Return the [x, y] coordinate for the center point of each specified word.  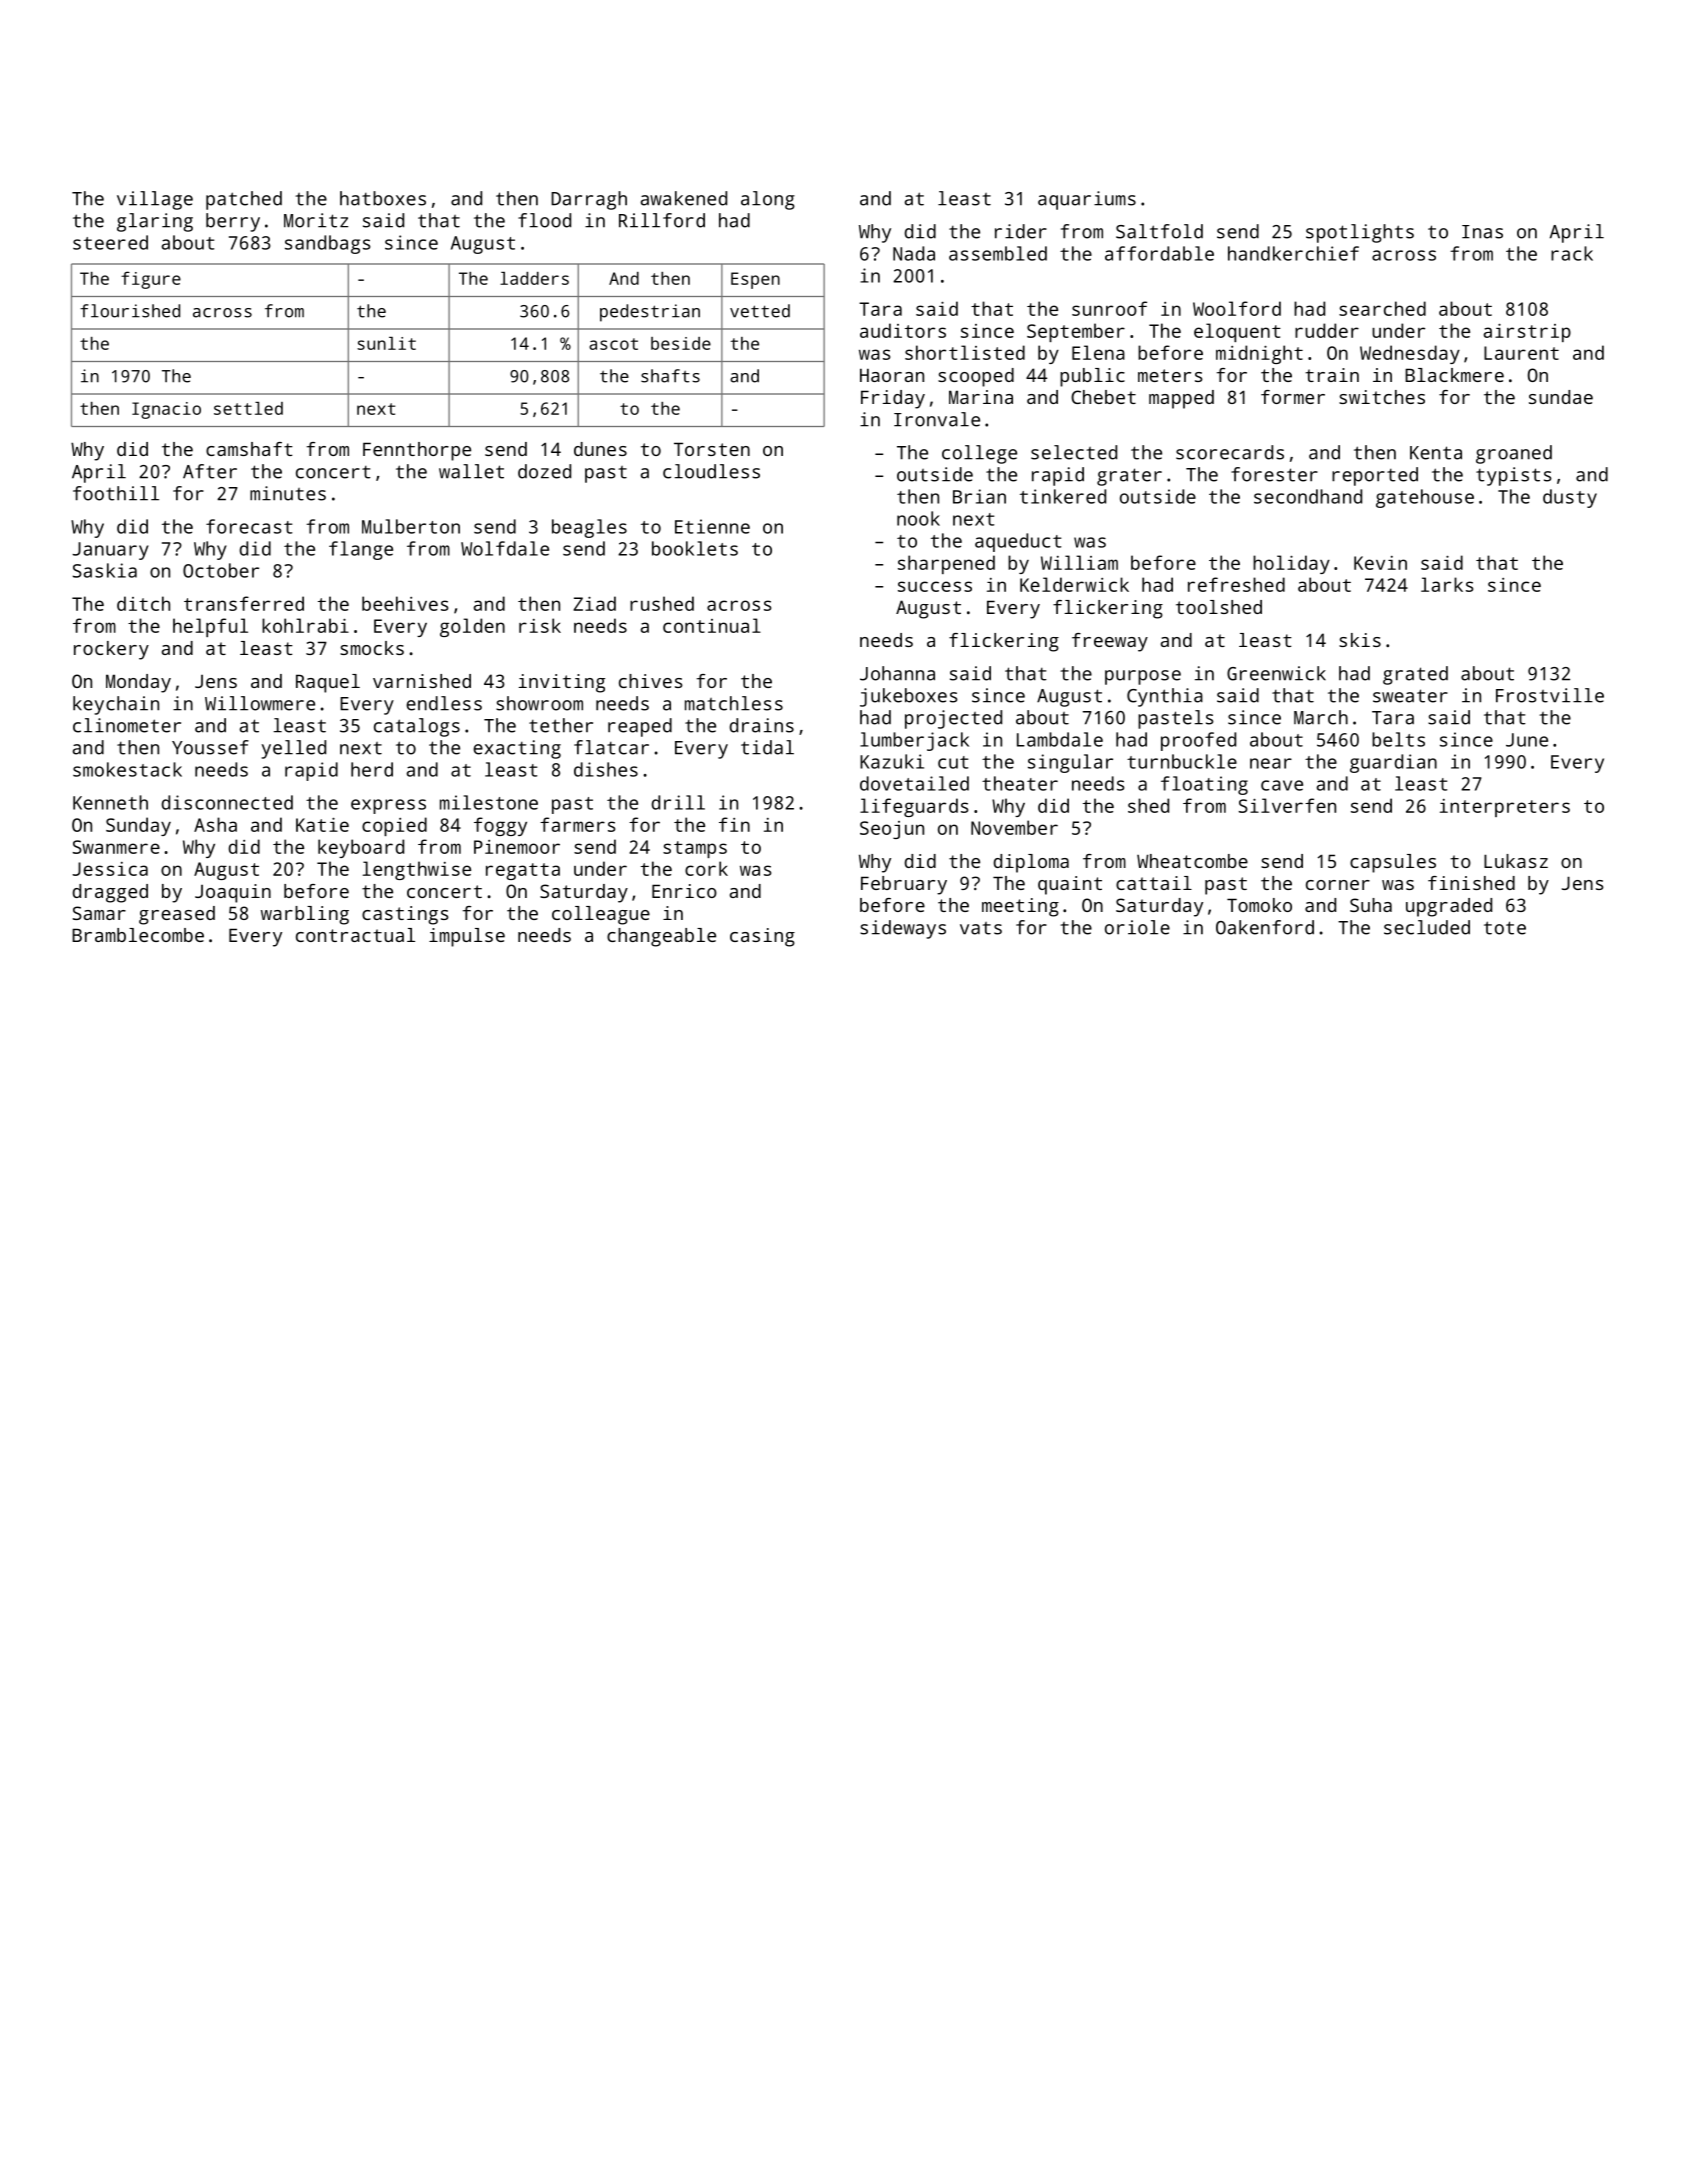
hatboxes [383, 198]
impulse [467, 937]
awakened [684, 198]
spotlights [1360, 233]
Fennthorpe [417, 451]
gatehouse [1425, 498]
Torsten [712, 449]
